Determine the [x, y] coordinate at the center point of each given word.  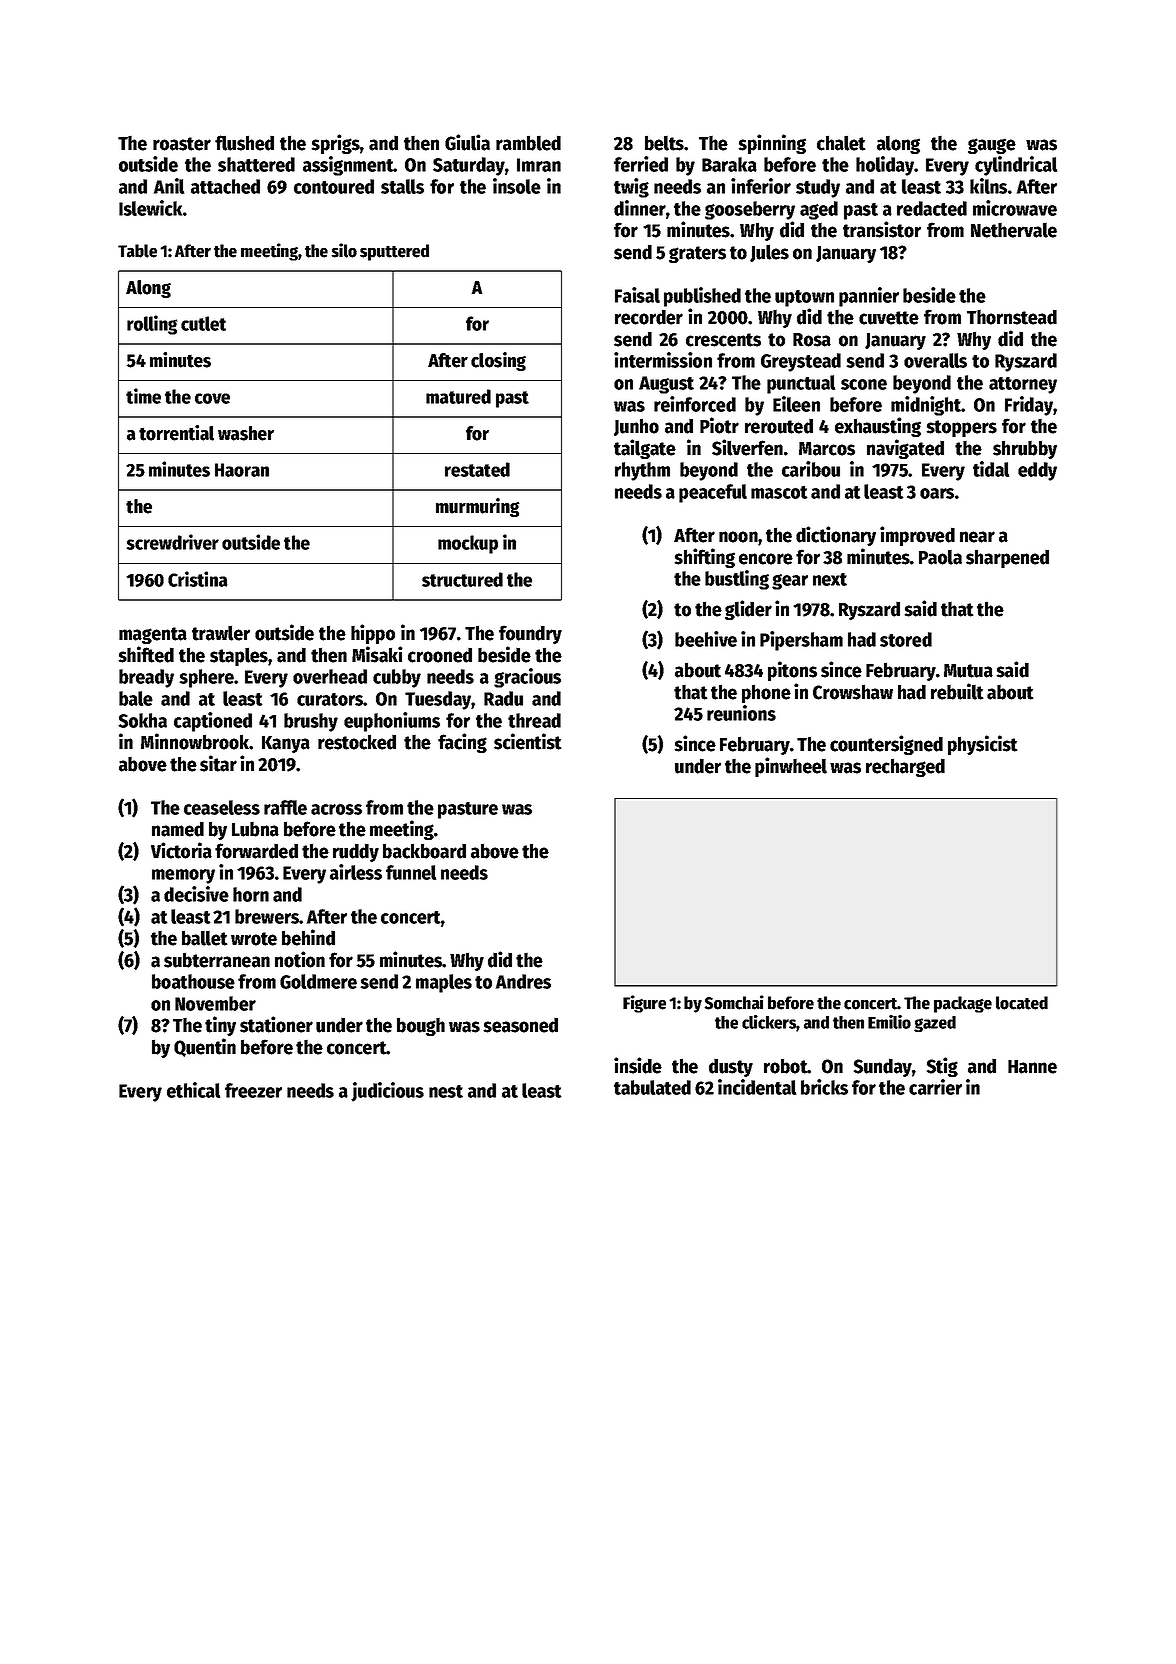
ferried [641, 164]
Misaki [377, 654]
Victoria [181, 850]
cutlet [203, 323]
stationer [276, 1024]
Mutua [968, 671]
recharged [905, 767]
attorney [1023, 385]
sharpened [1007, 558]
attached [225, 186]
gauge [992, 146]
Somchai [734, 1002]
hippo [373, 634]
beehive [706, 639]
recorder [649, 317]
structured [462, 579]
